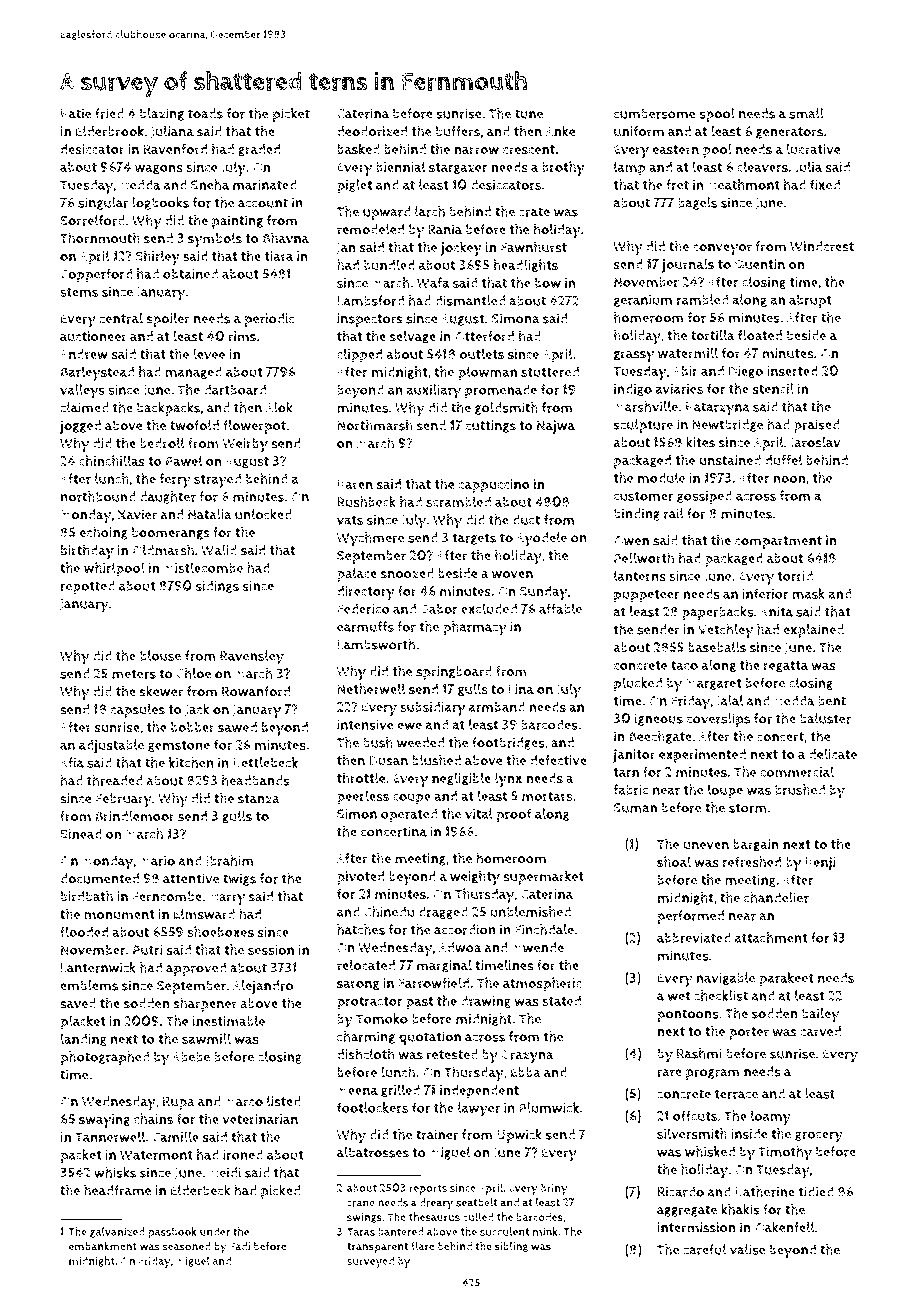 This page has width=924, height=1308. Describe the element at coordinates (481, 354) in the page. I see `outlets` at that location.
